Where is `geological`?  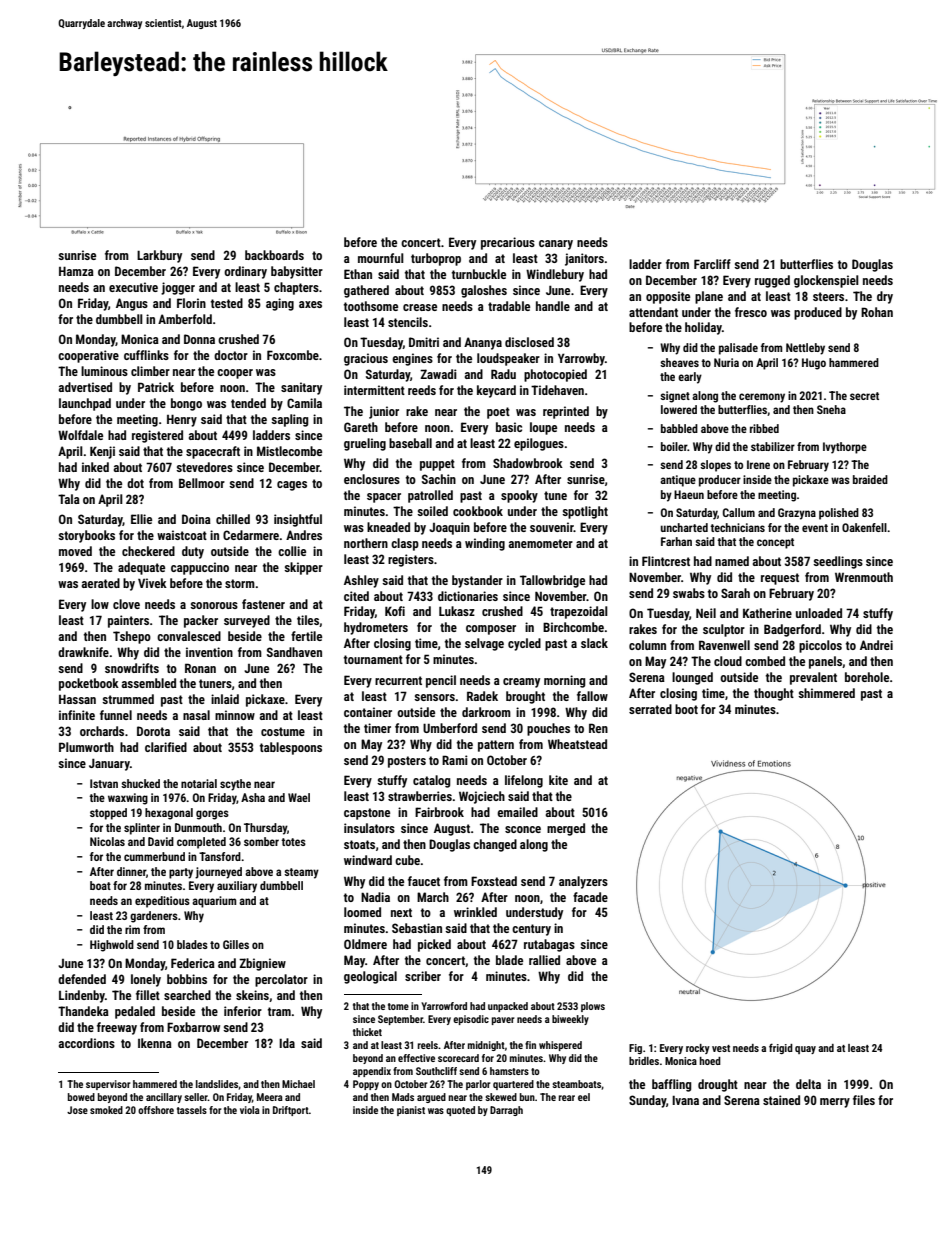 geological is located at coordinates (370, 977).
